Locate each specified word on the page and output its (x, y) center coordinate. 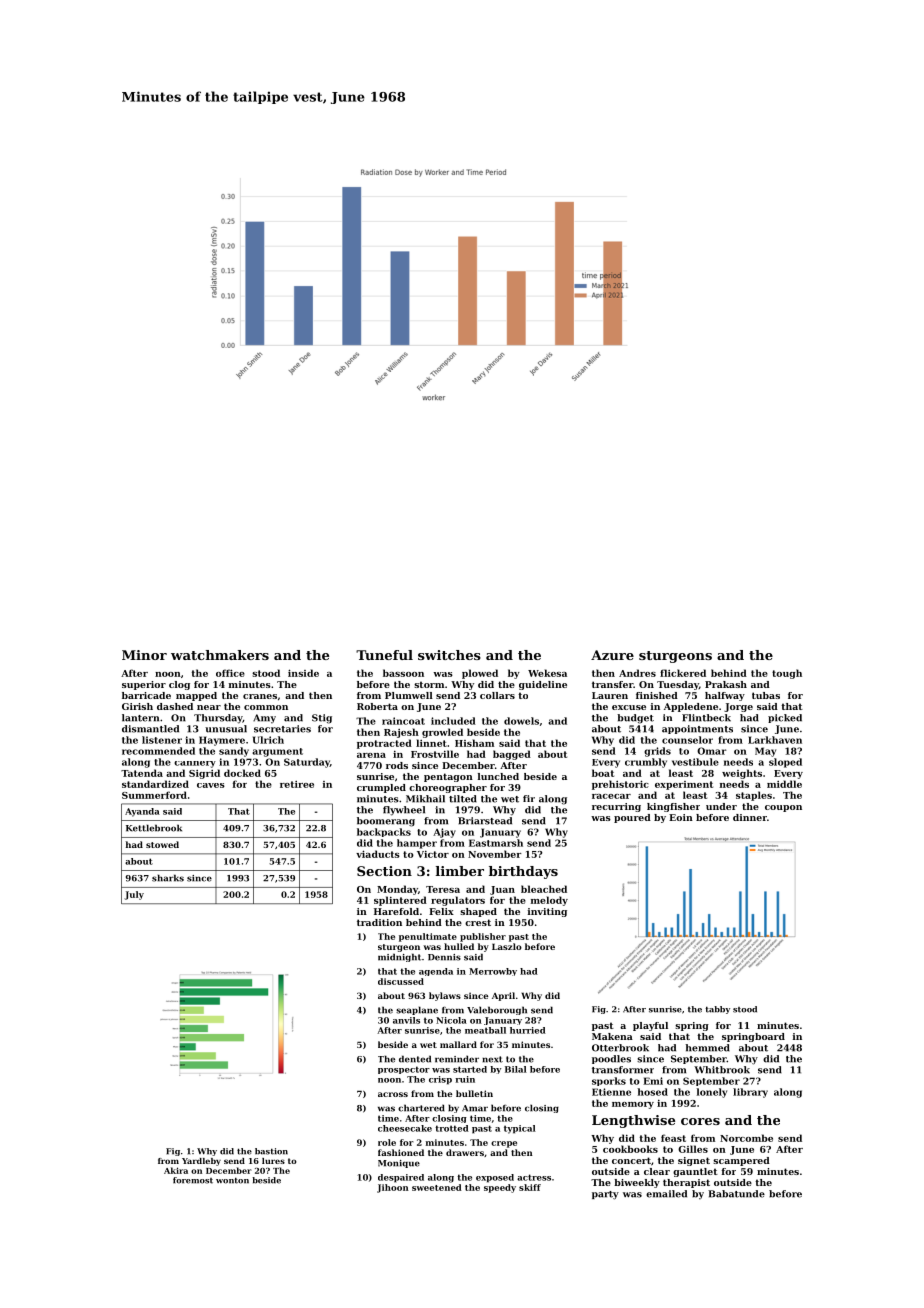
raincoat (403, 721)
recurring (616, 807)
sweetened (437, 1187)
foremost (193, 1180)
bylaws (445, 996)
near (209, 707)
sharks (168, 878)
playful (650, 1026)
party (605, 1195)
